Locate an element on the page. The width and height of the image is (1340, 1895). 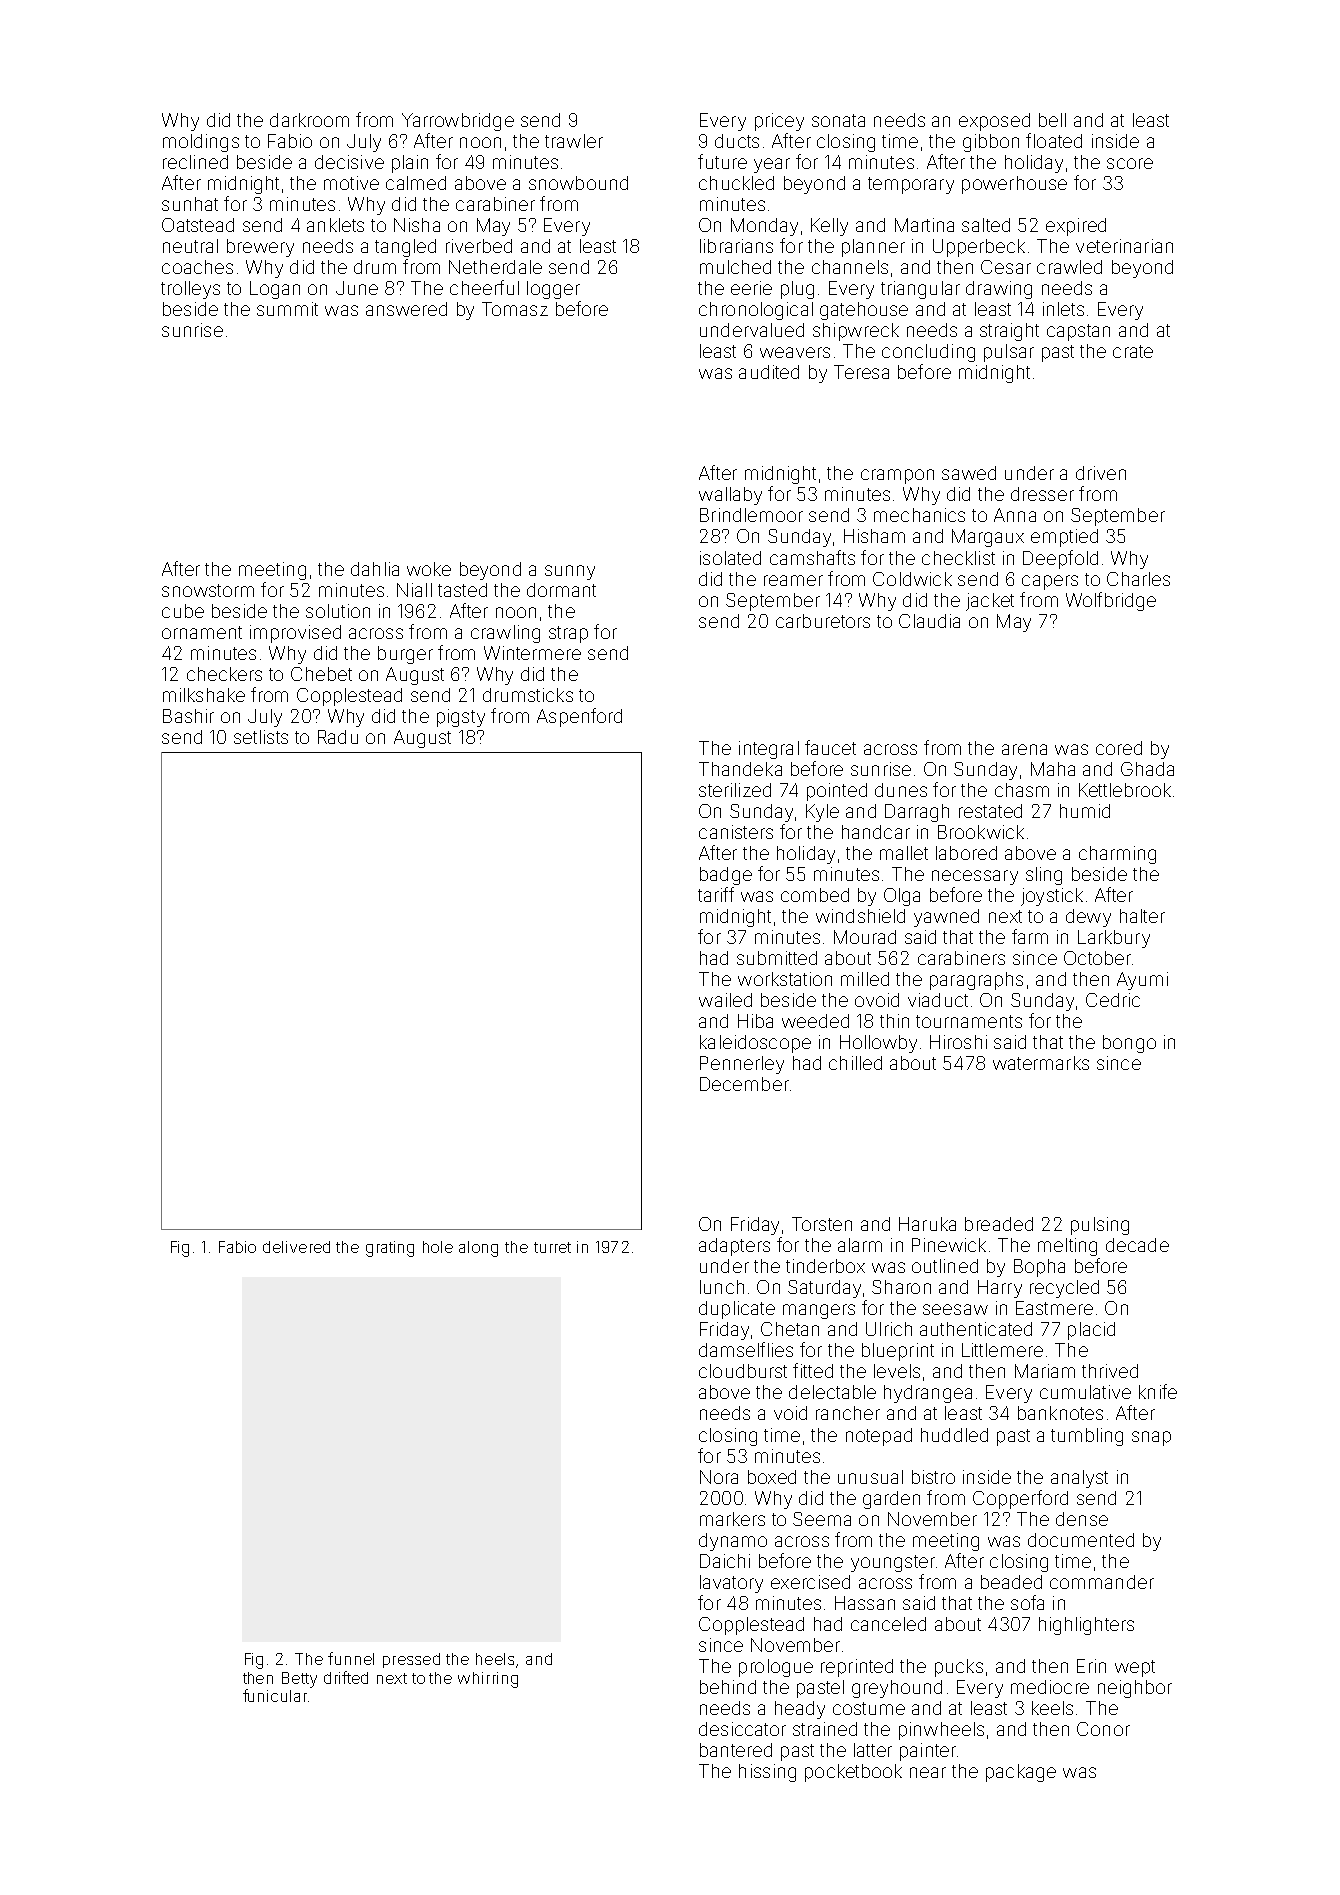
tariff is located at coordinates (716, 894).
